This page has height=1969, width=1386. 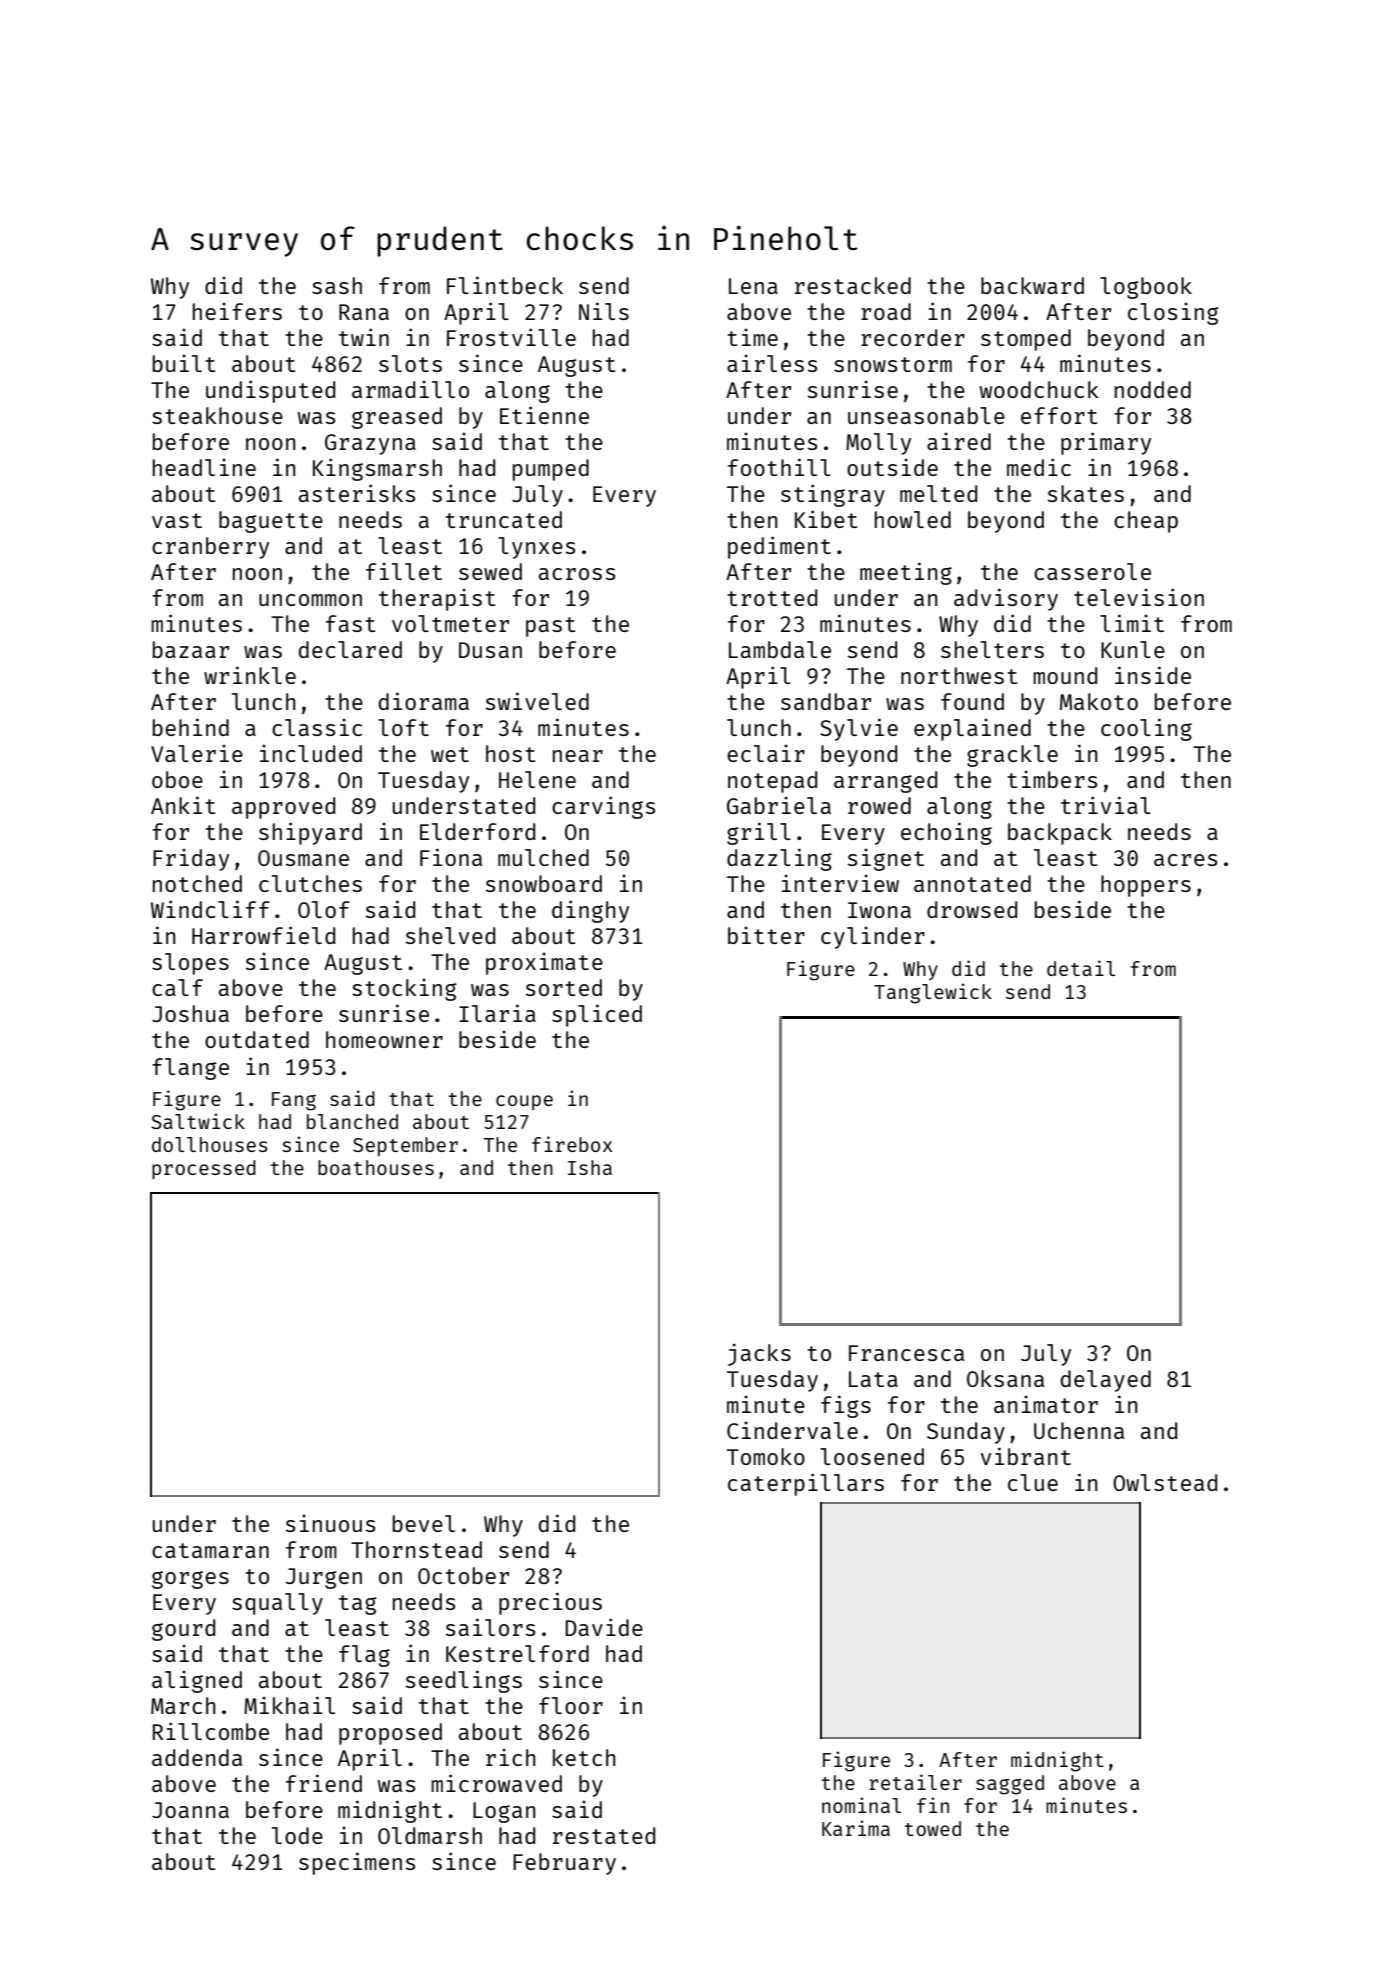 I want to click on vibrant, so click(x=1026, y=1456).
